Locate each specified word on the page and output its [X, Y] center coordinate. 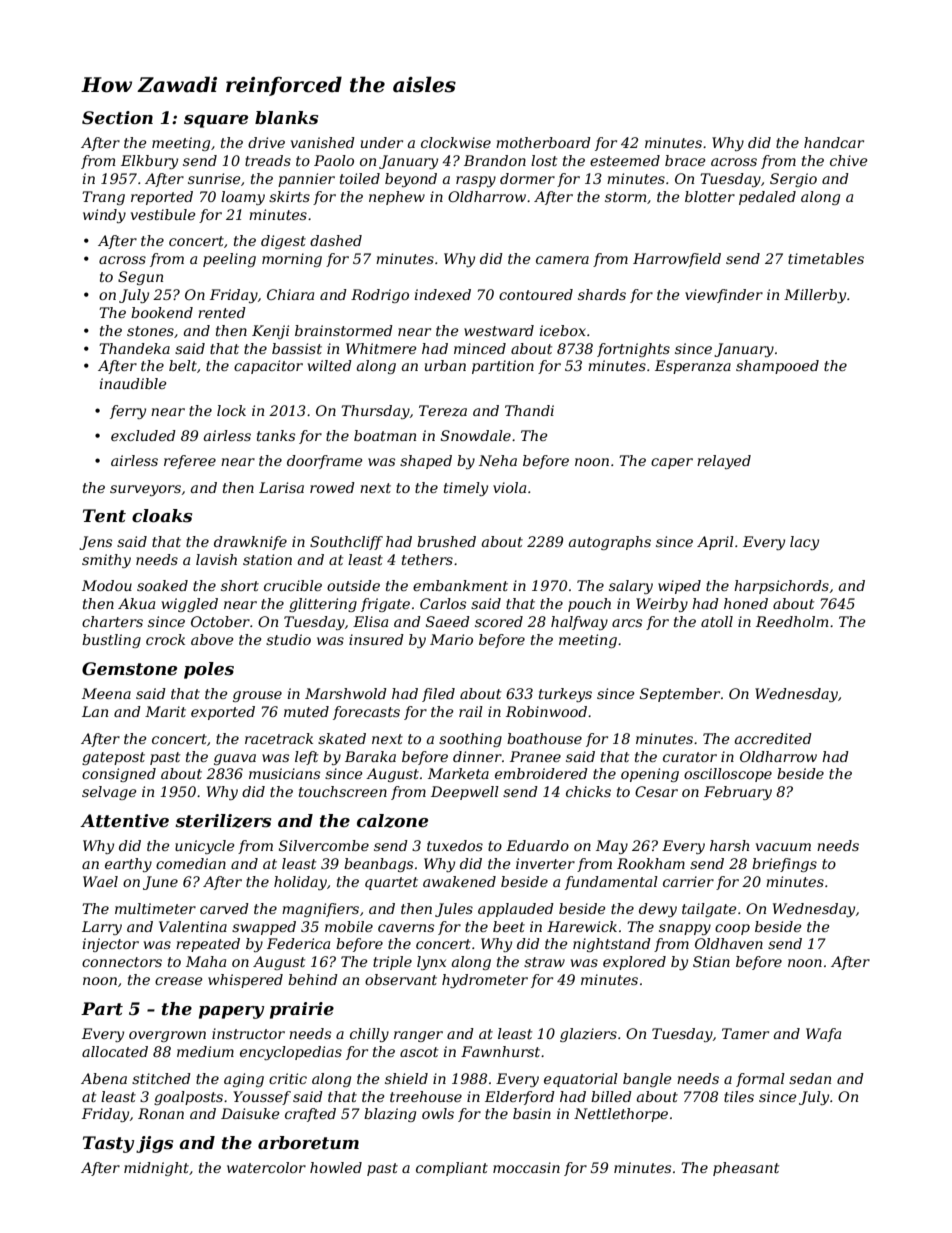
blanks [286, 118]
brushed [446, 541]
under [382, 142]
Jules [454, 910]
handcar [834, 142]
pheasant [746, 1169]
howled [336, 1167]
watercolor [266, 1167]
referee [190, 462]
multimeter [155, 908]
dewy [658, 910]
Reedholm [792, 621]
